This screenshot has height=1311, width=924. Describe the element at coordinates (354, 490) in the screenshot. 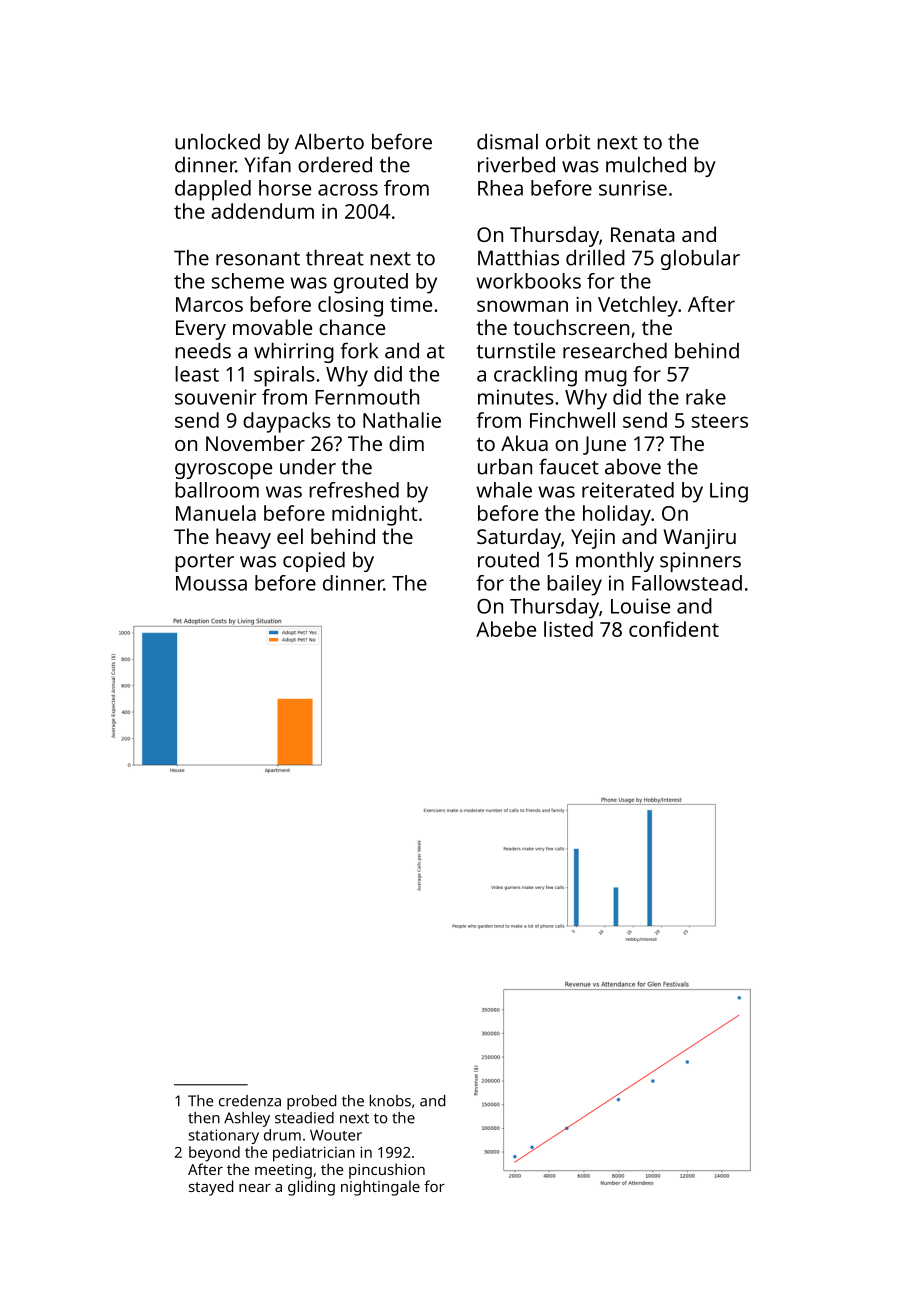

I see `refreshed` at that location.
